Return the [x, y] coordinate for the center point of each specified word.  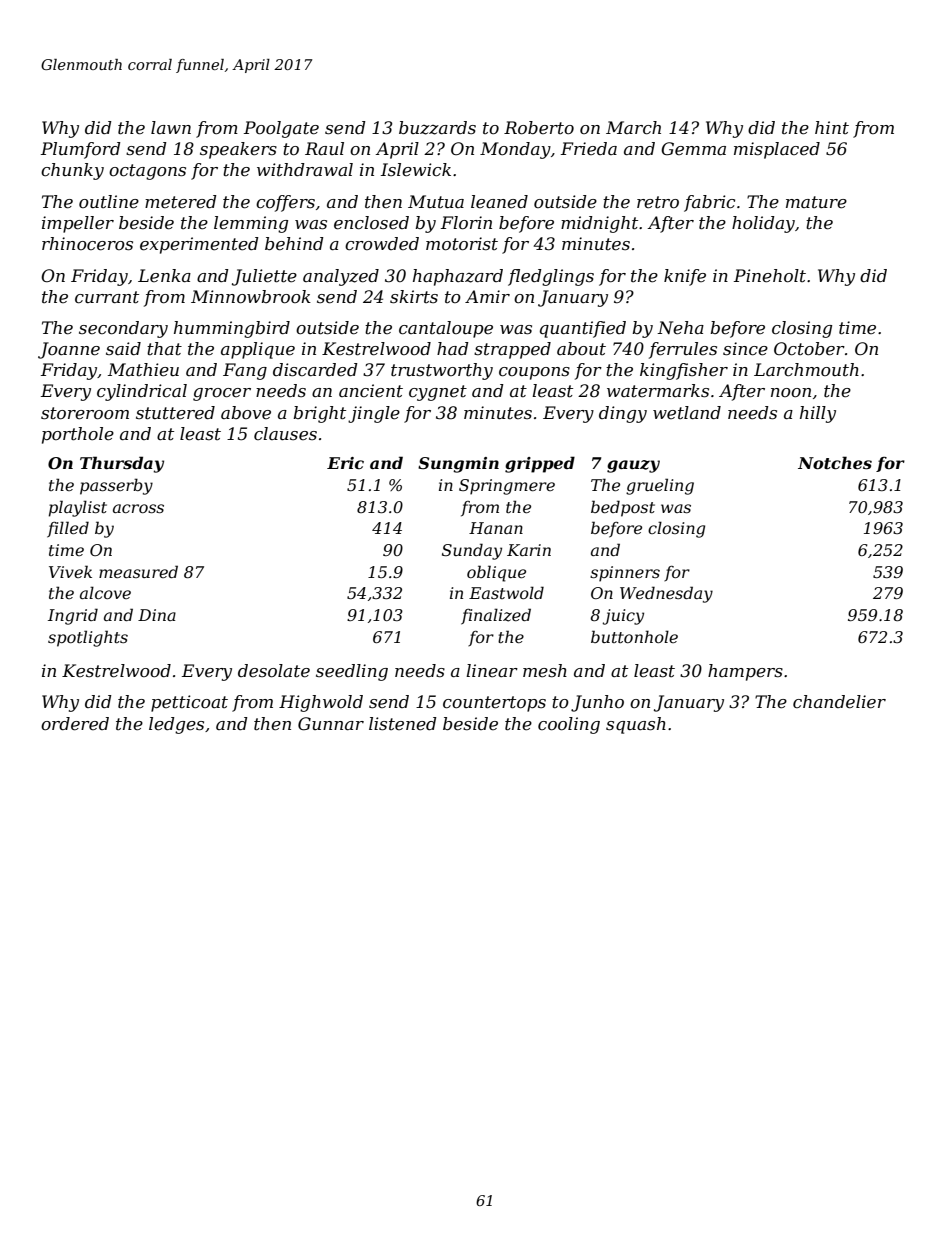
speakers [238, 150]
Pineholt [770, 276]
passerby [116, 486]
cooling [569, 725]
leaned [499, 202]
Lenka [164, 275]
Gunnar [331, 724]
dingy [623, 414]
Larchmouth [806, 369]
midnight [599, 224]
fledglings [551, 277]
